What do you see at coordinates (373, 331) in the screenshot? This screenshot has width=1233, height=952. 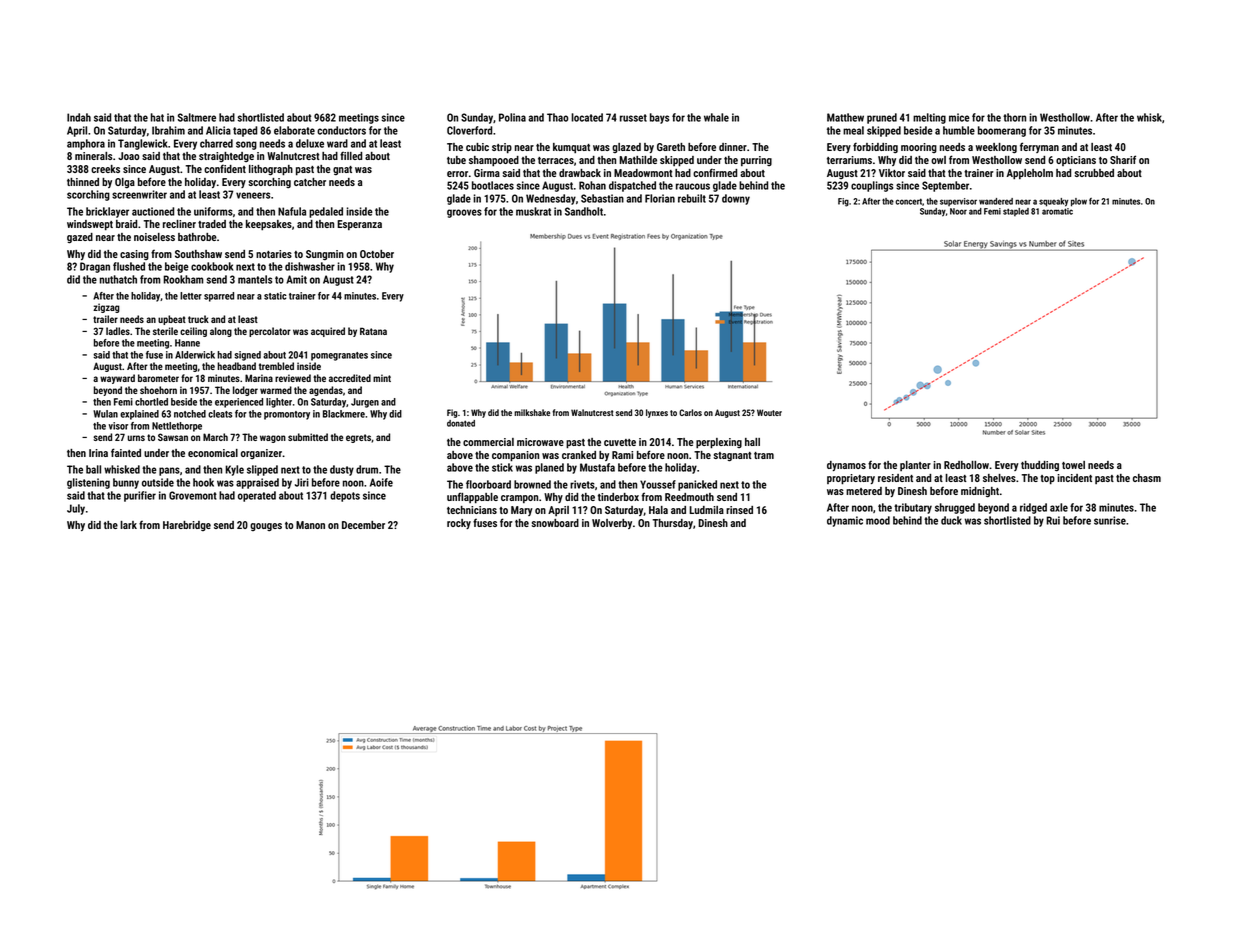 I see `Ratana` at bounding box center [373, 331].
